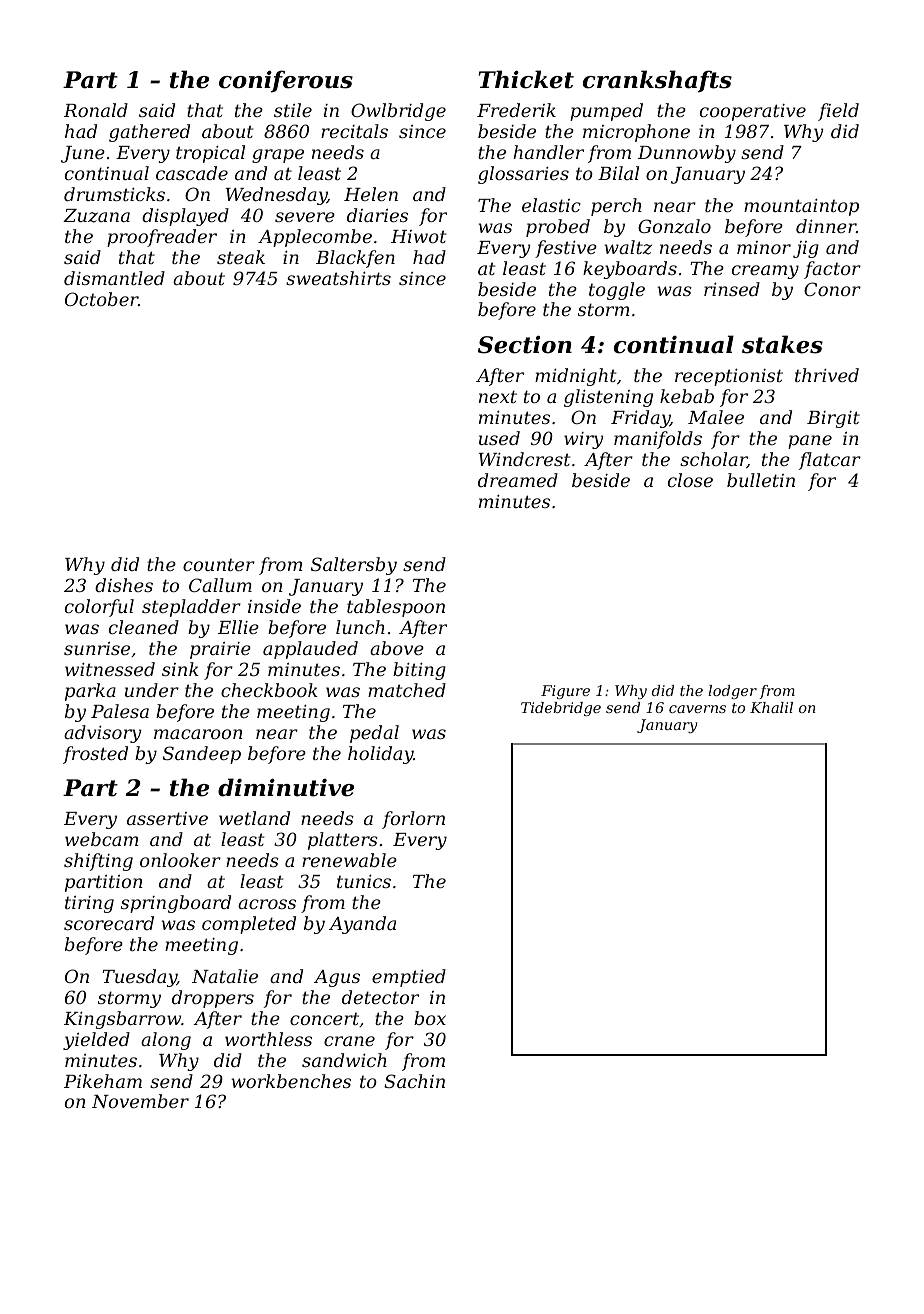 Image resolution: width=924 pixels, height=1314 pixels. What do you see at coordinates (101, 299) in the document?
I see `October` at bounding box center [101, 299].
